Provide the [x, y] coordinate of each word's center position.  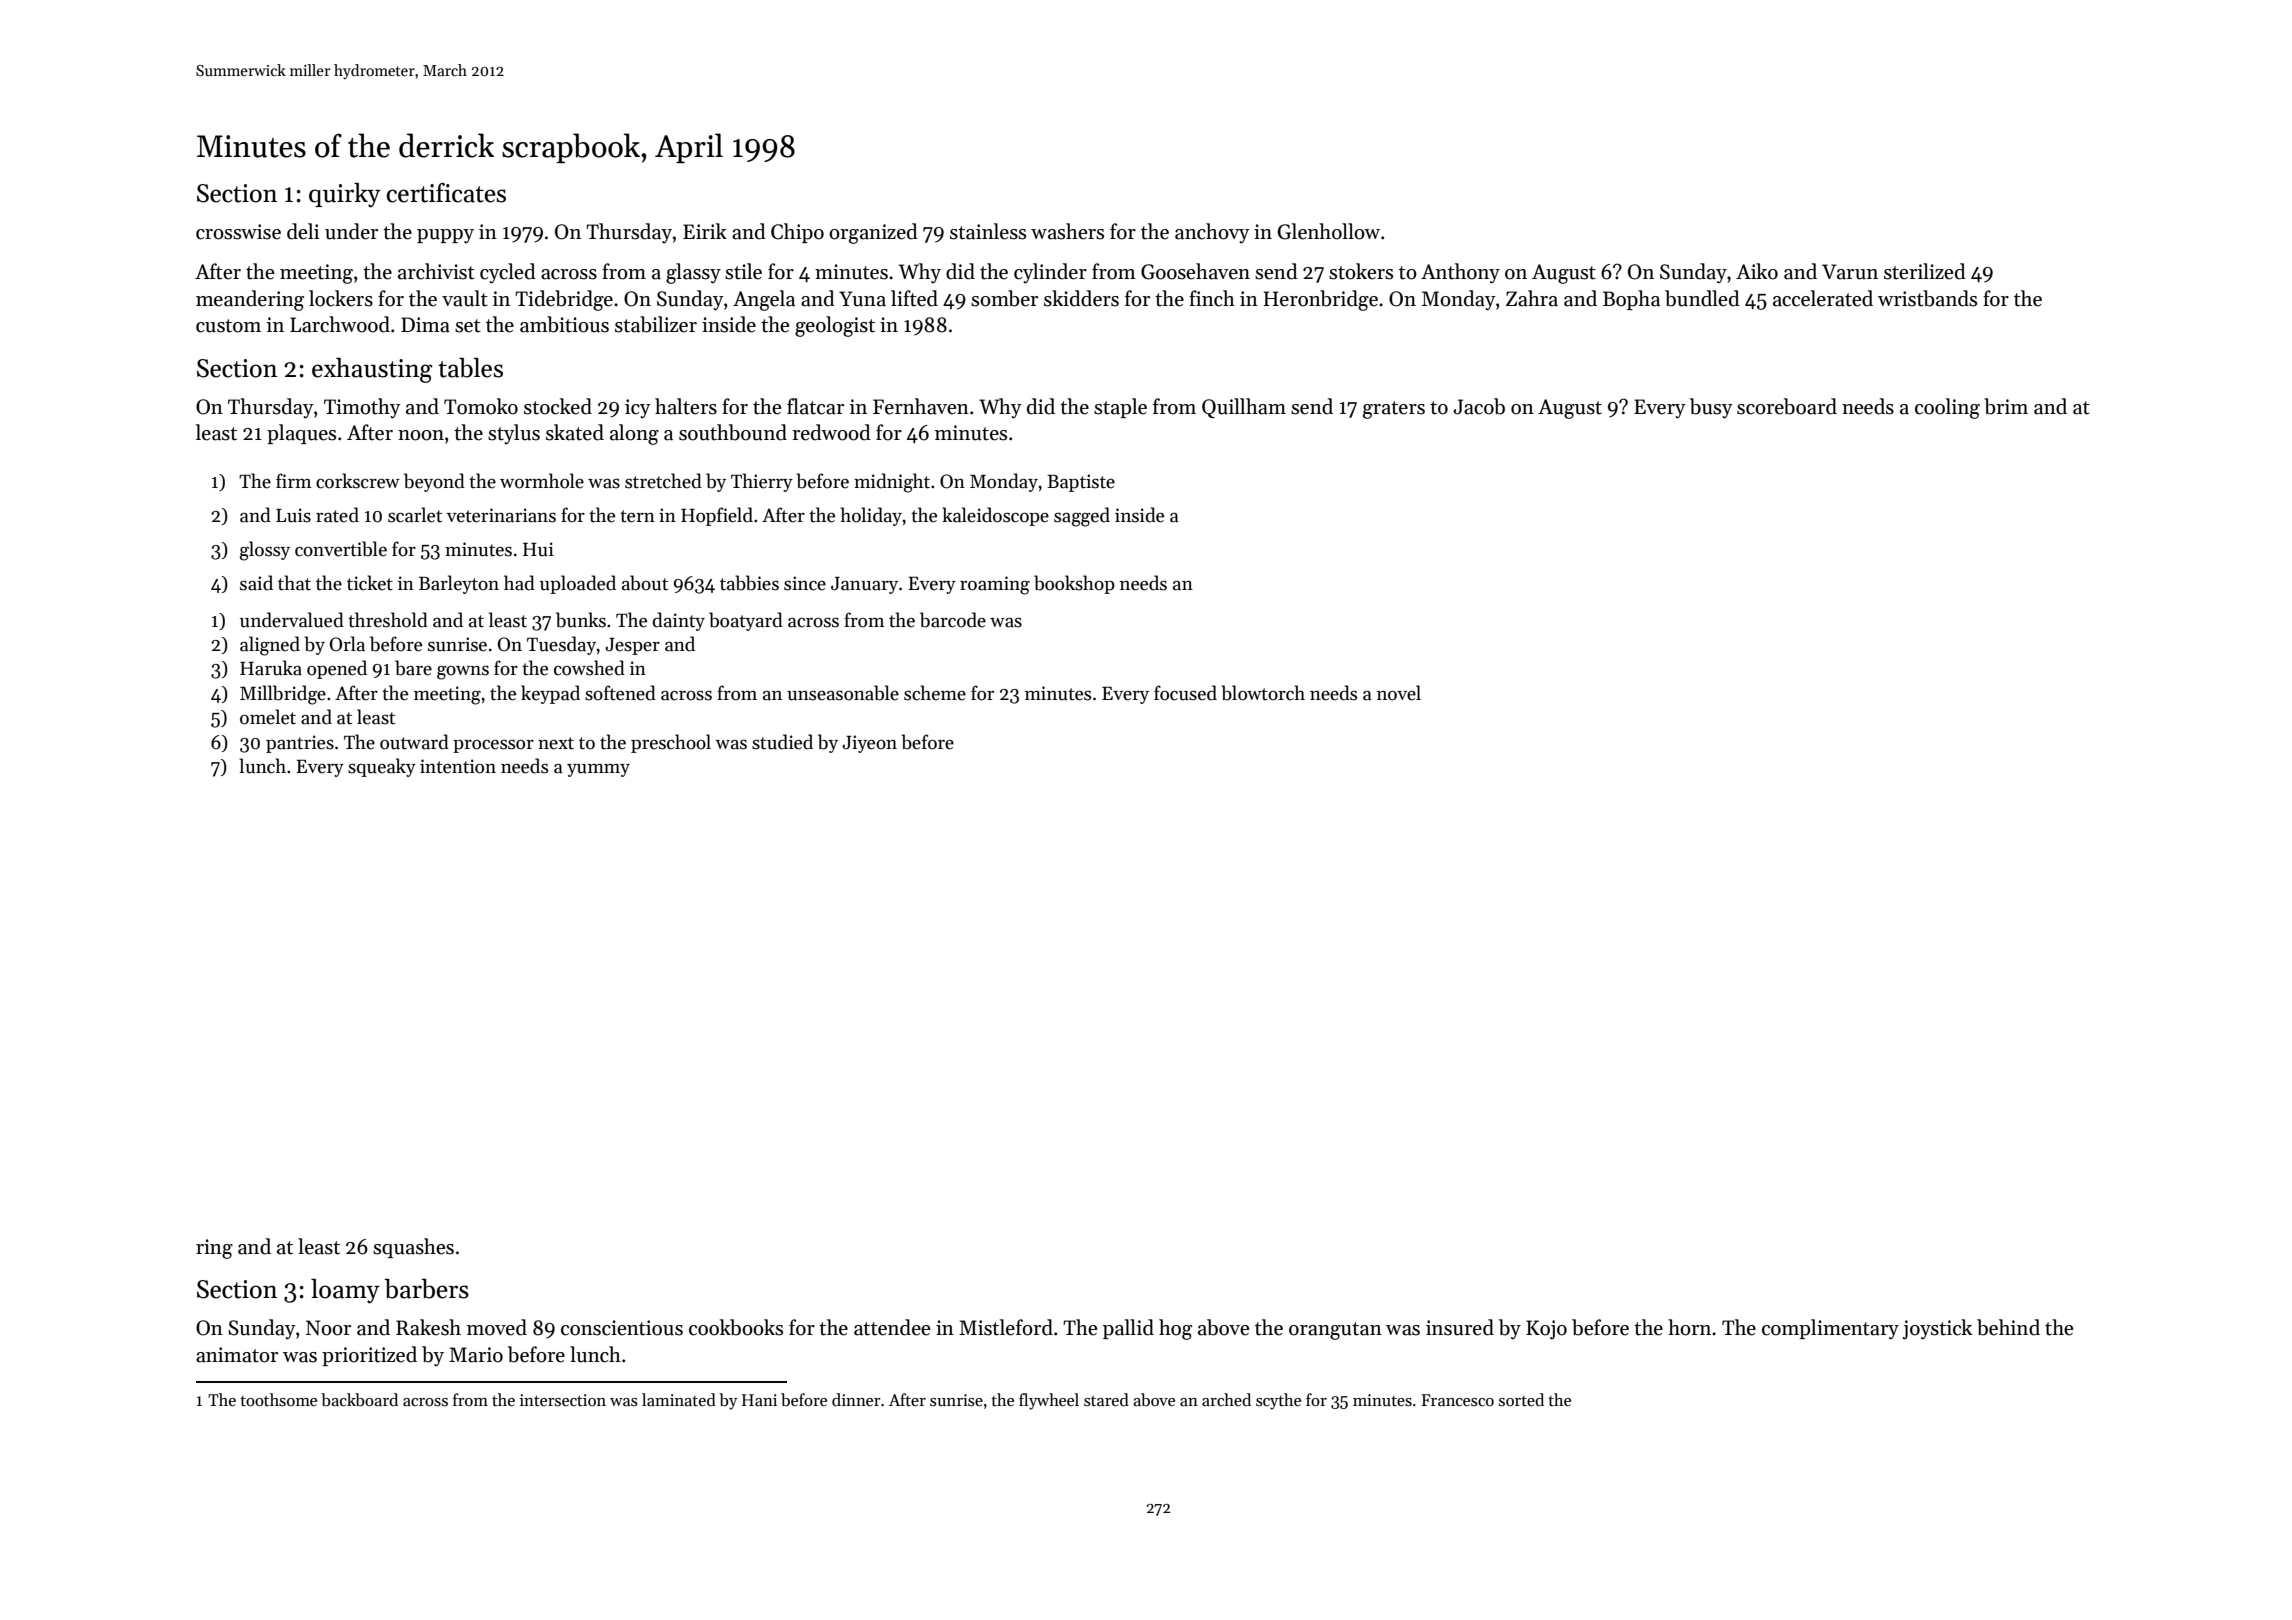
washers [1067, 231]
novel [1399, 693]
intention [458, 766]
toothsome [278, 1400]
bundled [1702, 298]
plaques [301, 434]
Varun [1850, 272]
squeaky [382, 767]
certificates [446, 193]
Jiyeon [869, 744]
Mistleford [1006, 1327]
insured [1460, 1327]
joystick [1937, 1329]
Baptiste [1081, 483]
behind [2008, 1327]
